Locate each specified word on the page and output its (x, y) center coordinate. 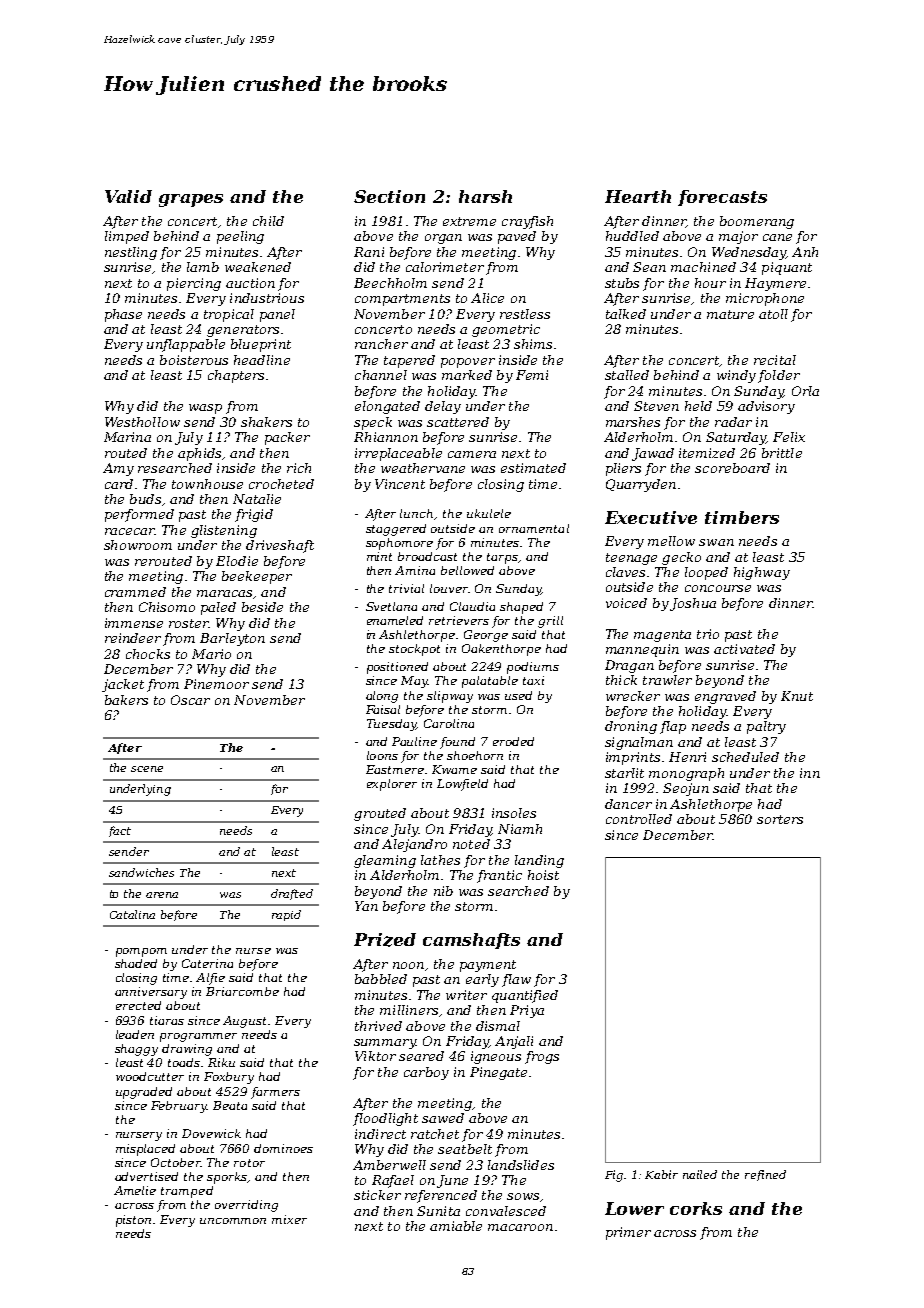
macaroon (520, 1227)
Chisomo (167, 607)
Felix (789, 437)
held (698, 406)
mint (379, 556)
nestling (131, 253)
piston (133, 1221)
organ (443, 239)
